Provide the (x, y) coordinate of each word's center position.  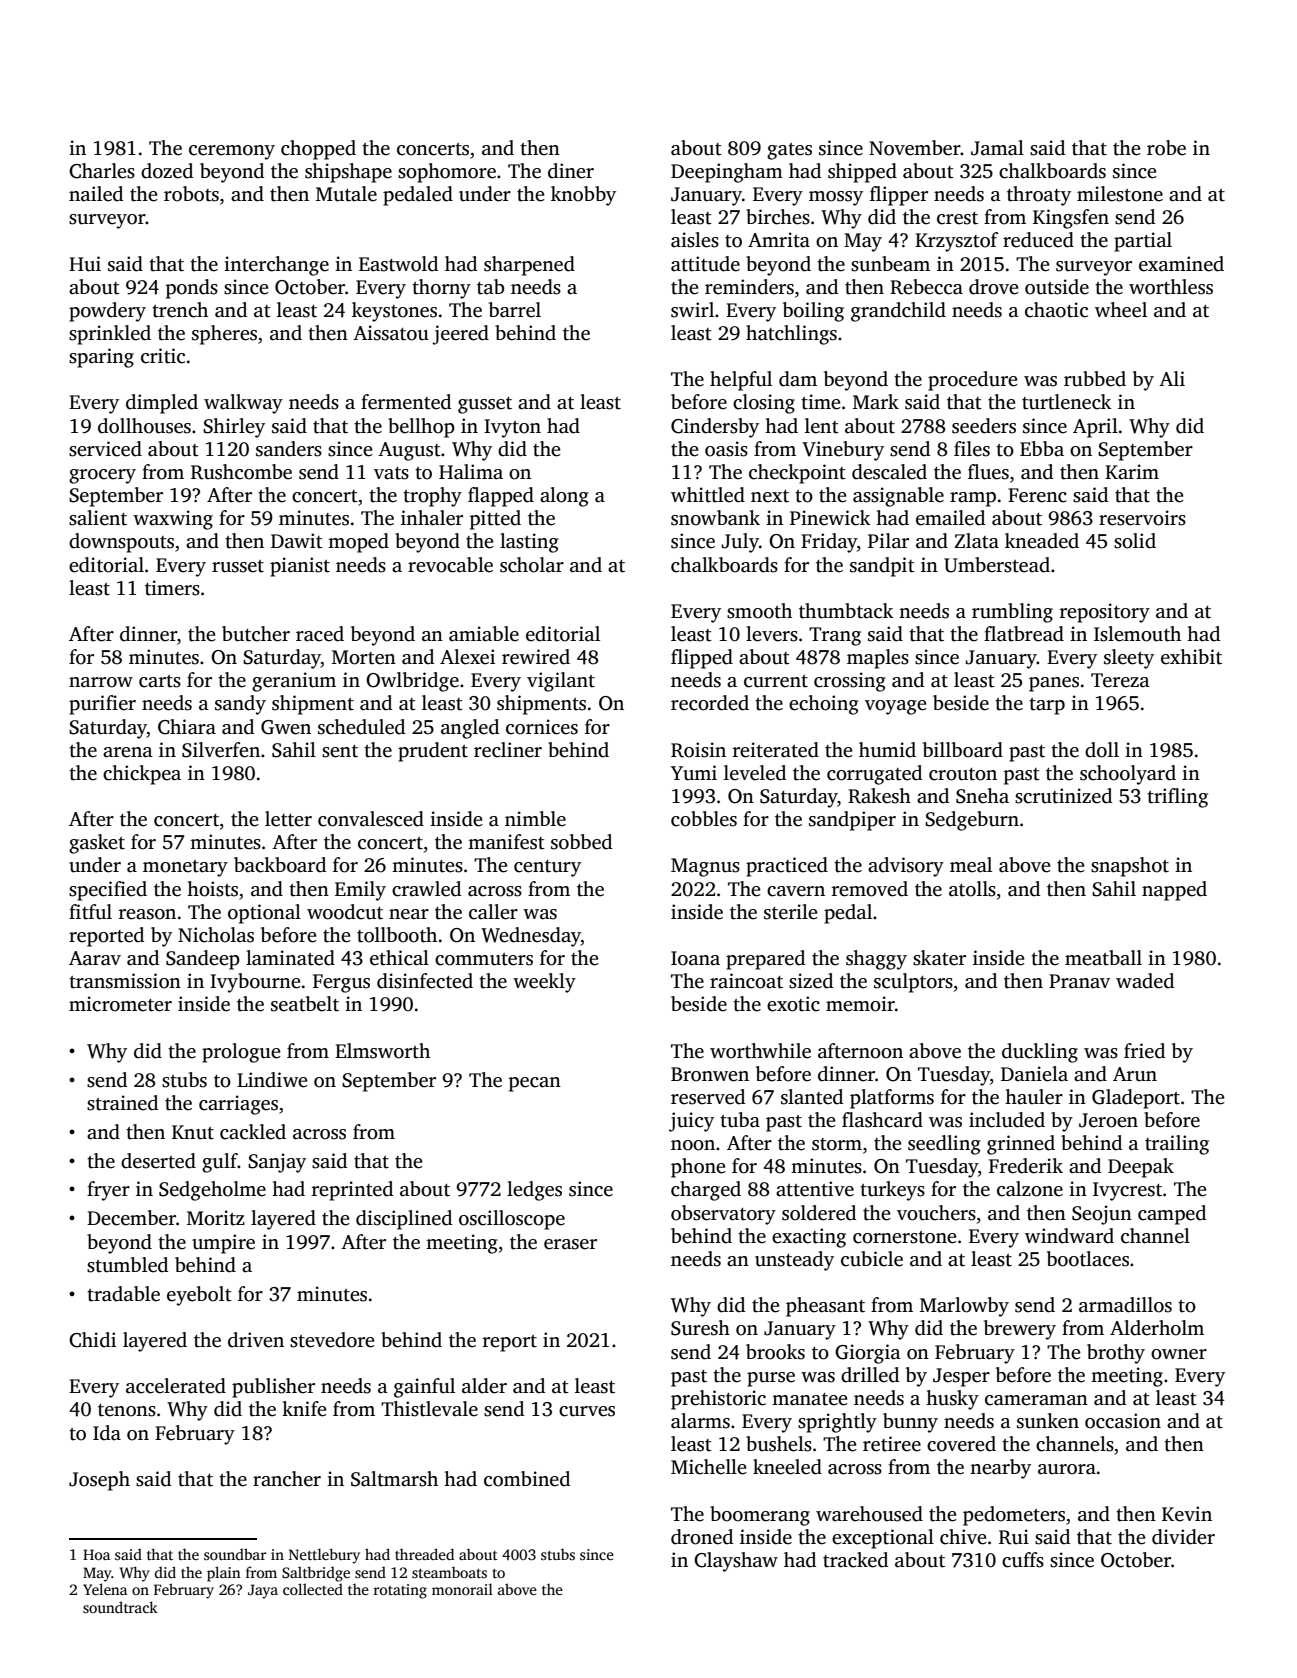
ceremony (232, 152)
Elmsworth (382, 1051)
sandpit (882, 567)
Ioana (695, 958)
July (740, 543)
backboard (280, 865)
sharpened (529, 266)
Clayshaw (736, 1562)
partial (1143, 242)
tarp (1047, 706)
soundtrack (120, 1607)
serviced (105, 449)
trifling (1177, 798)
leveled (755, 773)
